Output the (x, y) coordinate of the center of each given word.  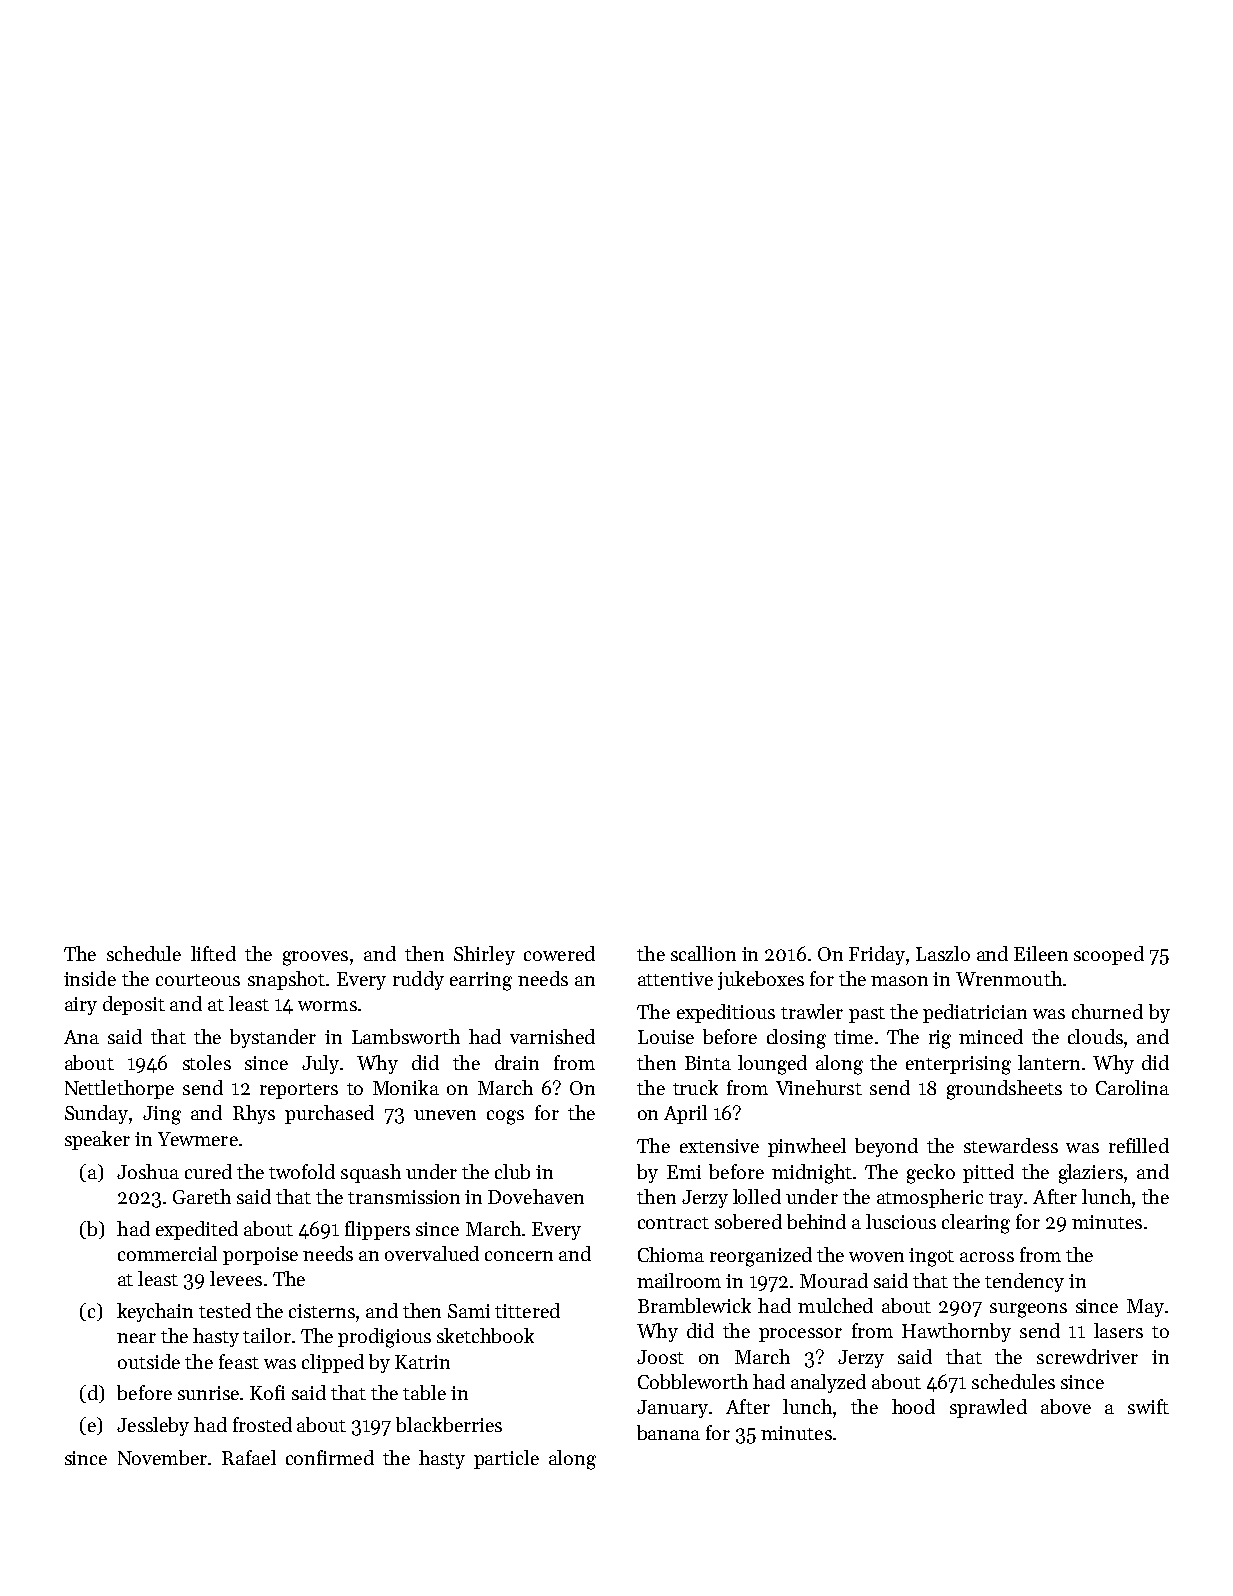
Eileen (1041, 953)
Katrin (422, 1362)
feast (239, 1361)
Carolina (1132, 1087)
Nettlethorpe (119, 1089)
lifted (213, 953)
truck (695, 1087)
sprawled (988, 1408)
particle (506, 1459)
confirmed (330, 1457)
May (1145, 1308)
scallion (703, 953)
